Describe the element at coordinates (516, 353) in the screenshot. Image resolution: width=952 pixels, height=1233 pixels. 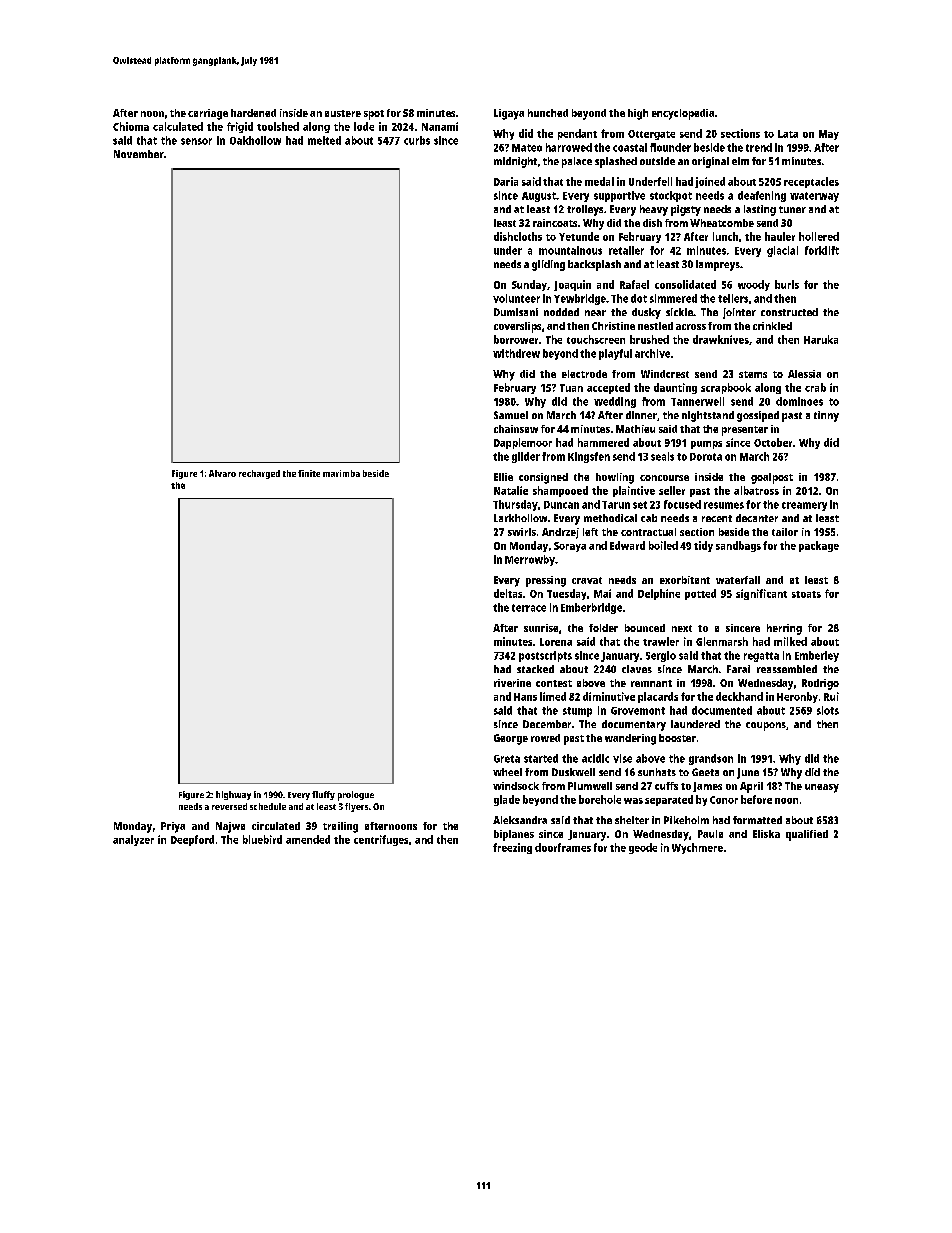
I see `withdrew` at that location.
